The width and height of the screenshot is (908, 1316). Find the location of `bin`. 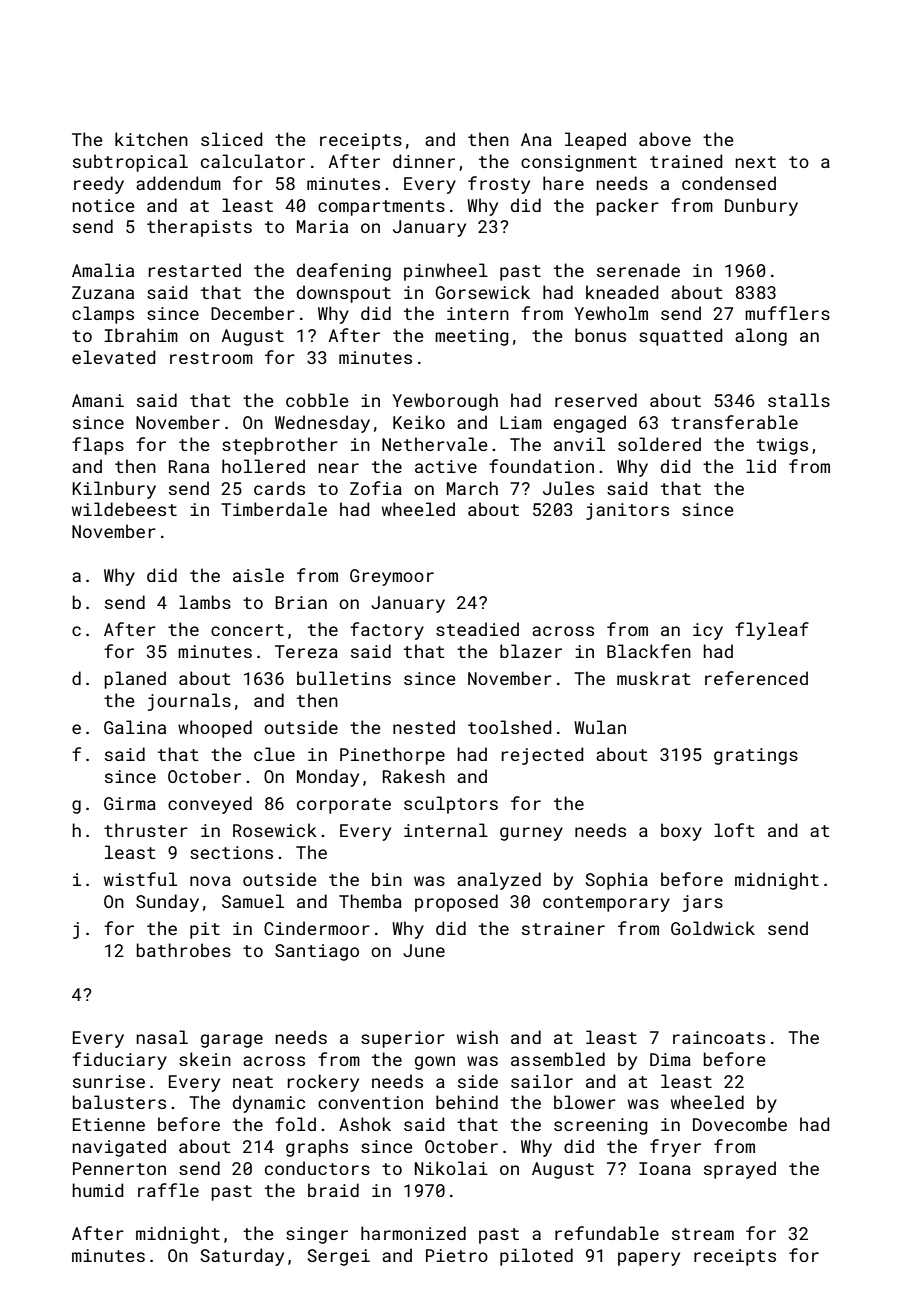

bin is located at coordinates (387, 879).
